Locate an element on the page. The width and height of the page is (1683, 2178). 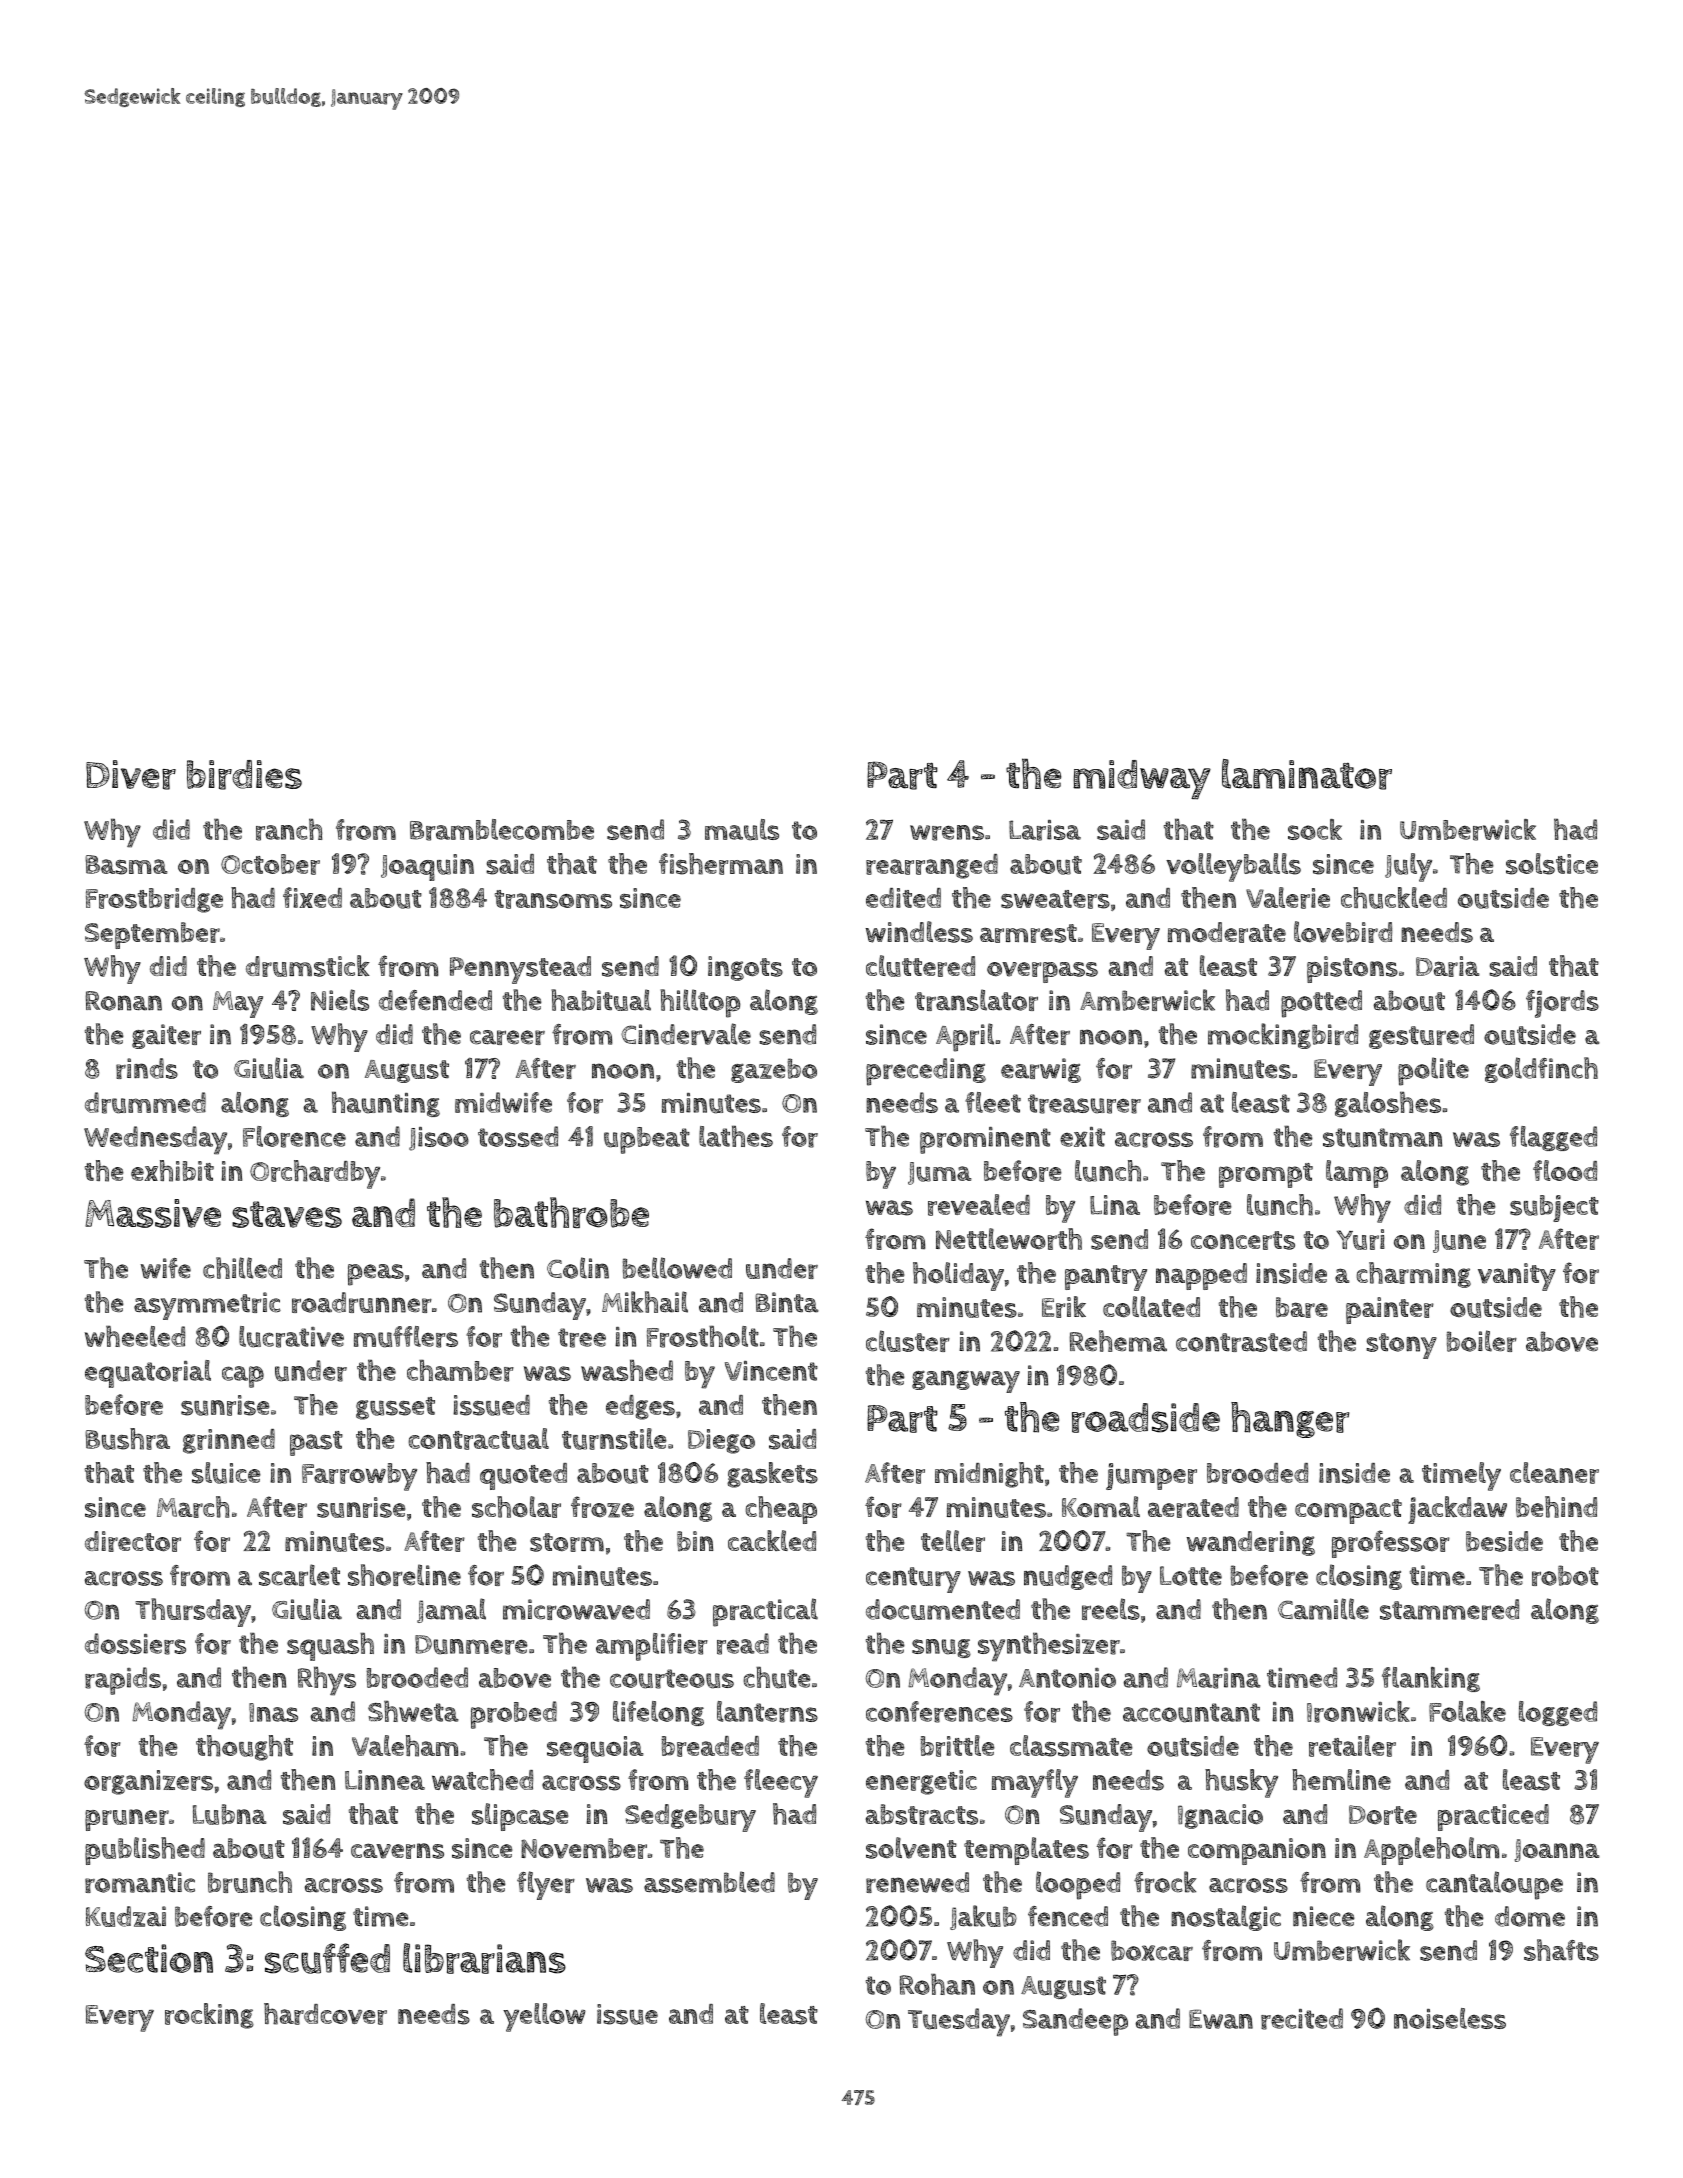
birdies is located at coordinates (244, 775).
